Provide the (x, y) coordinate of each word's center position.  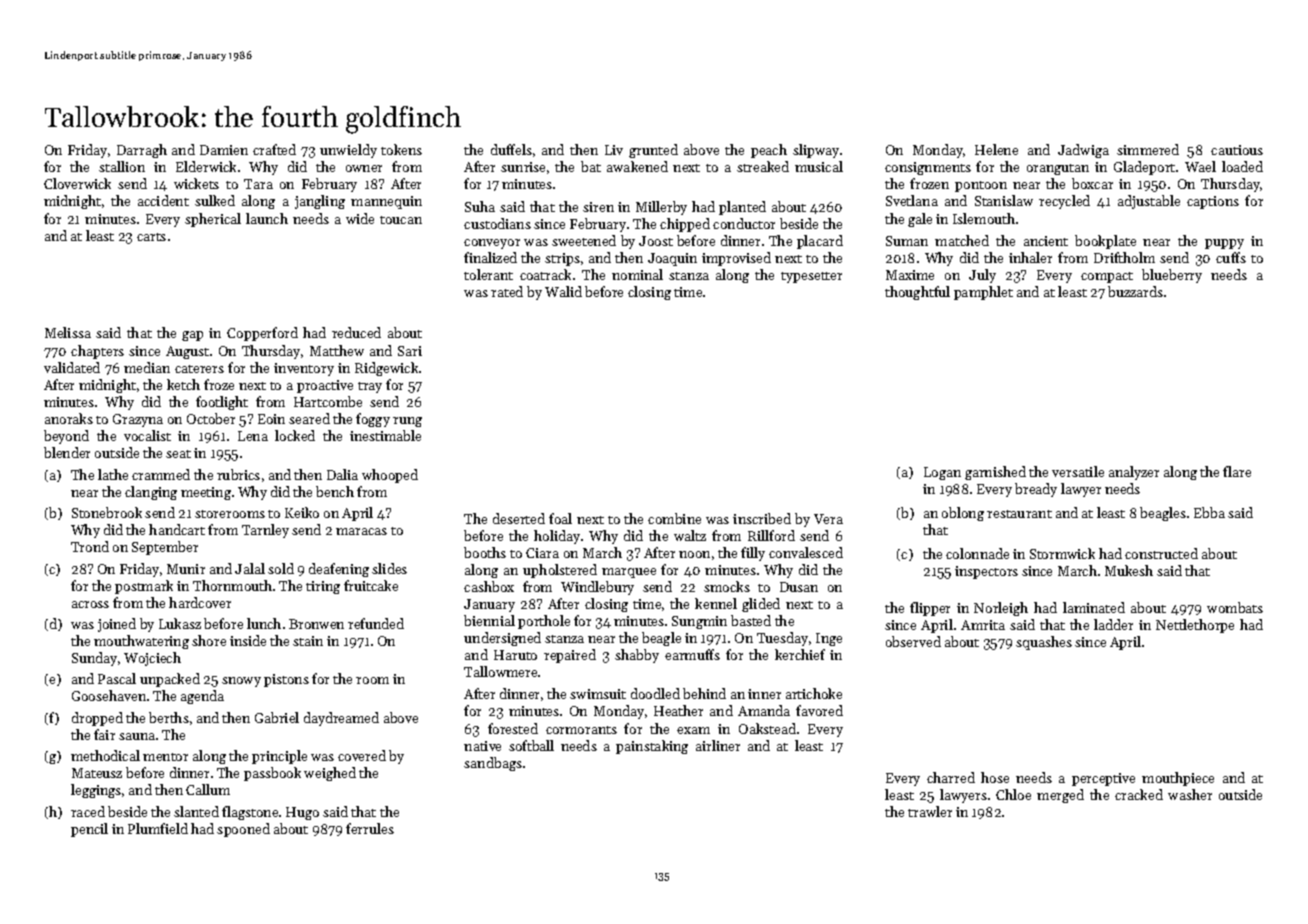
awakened (637, 166)
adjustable (1149, 202)
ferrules (370, 828)
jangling (320, 202)
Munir (186, 569)
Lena (253, 436)
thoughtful (917, 293)
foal (560, 518)
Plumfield (158, 828)
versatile (1078, 471)
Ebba (1209, 512)
